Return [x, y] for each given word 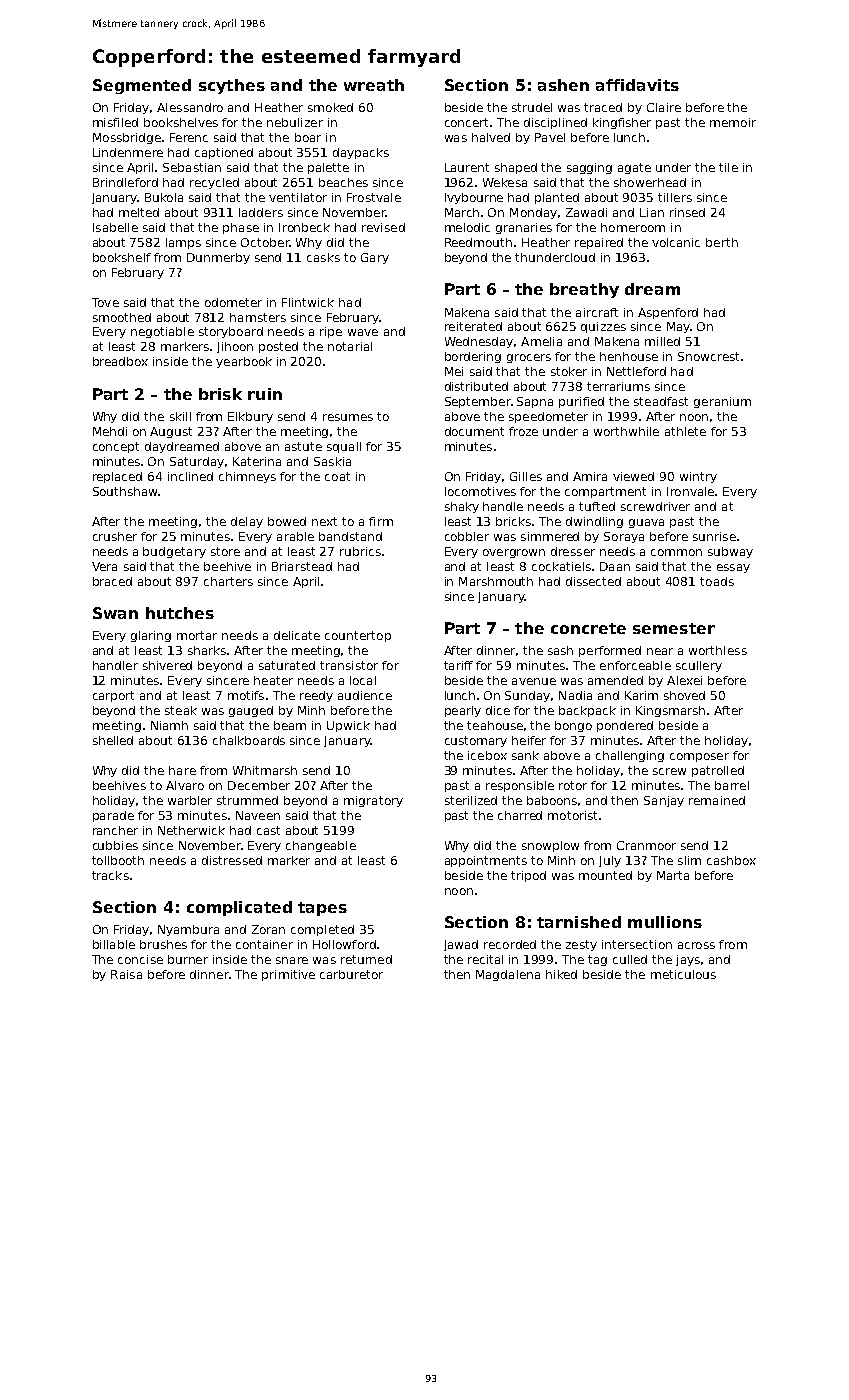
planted [557, 198]
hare [182, 770]
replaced [117, 477]
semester [674, 628]
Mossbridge [127, 138]
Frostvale [374, 197]
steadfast [661, 401]
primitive [288, 975]
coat [337, 476]
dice [498, 710]
